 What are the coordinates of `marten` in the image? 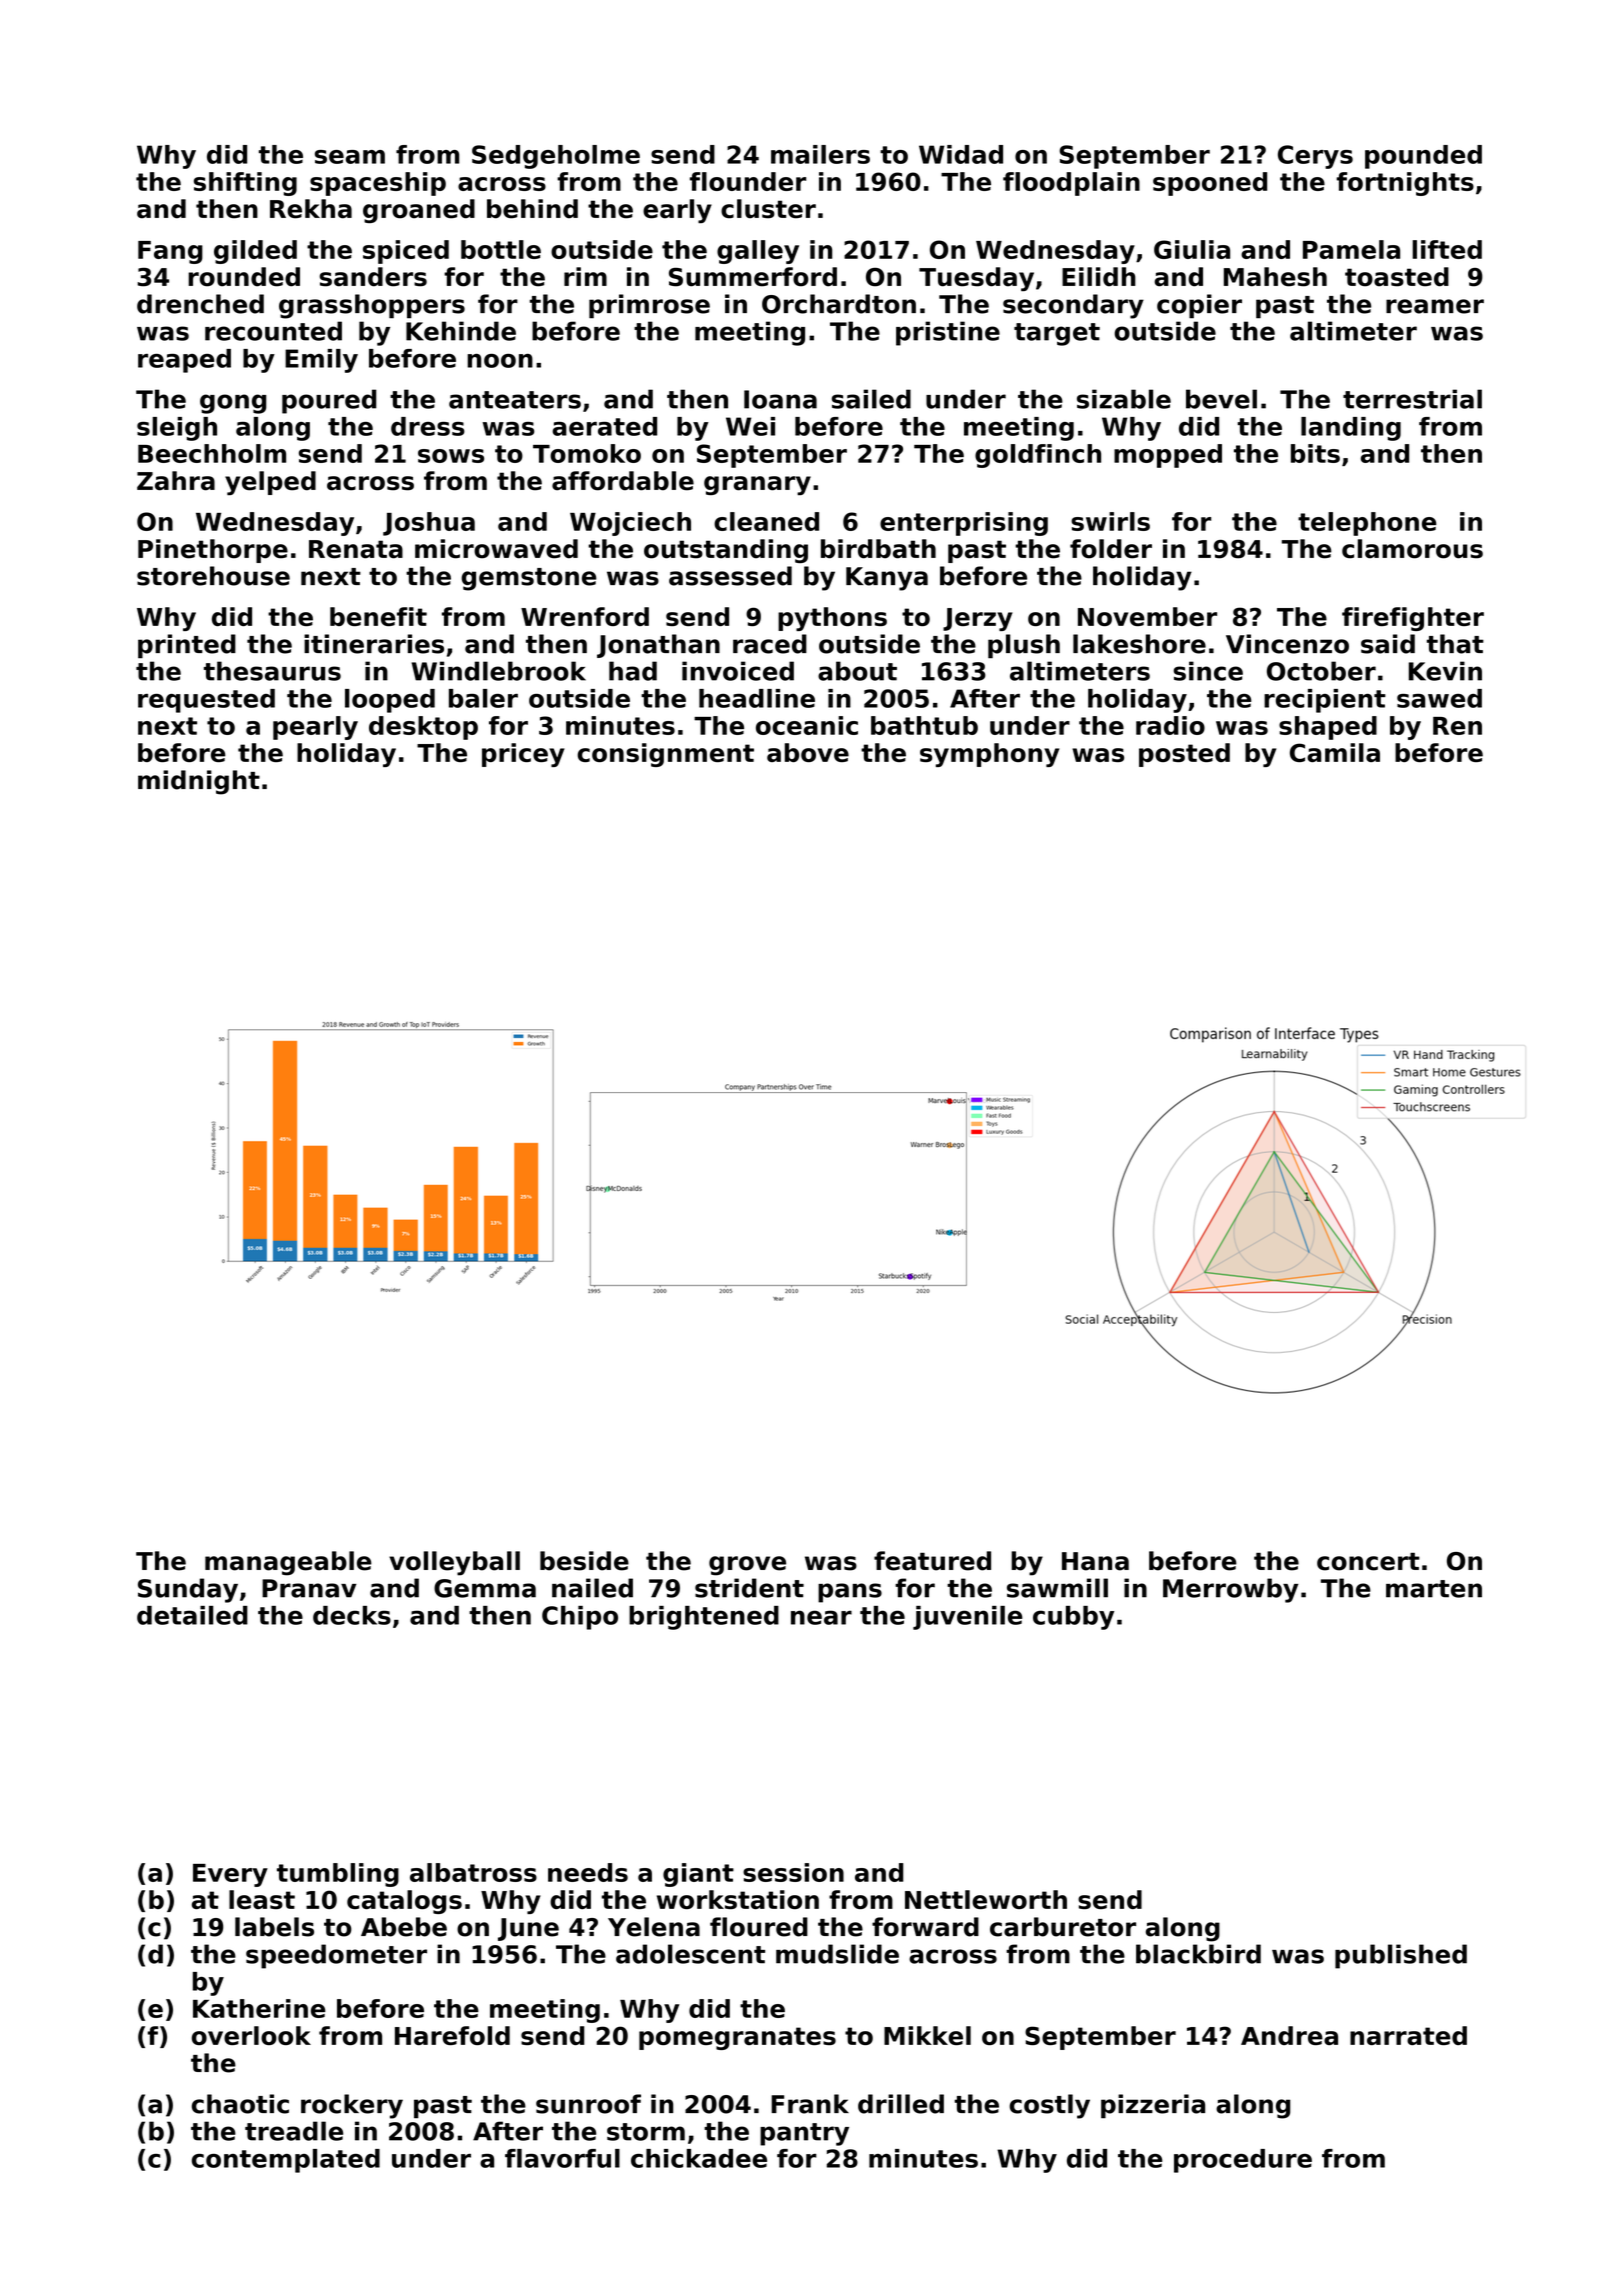 It's located at (1434, 1589).
